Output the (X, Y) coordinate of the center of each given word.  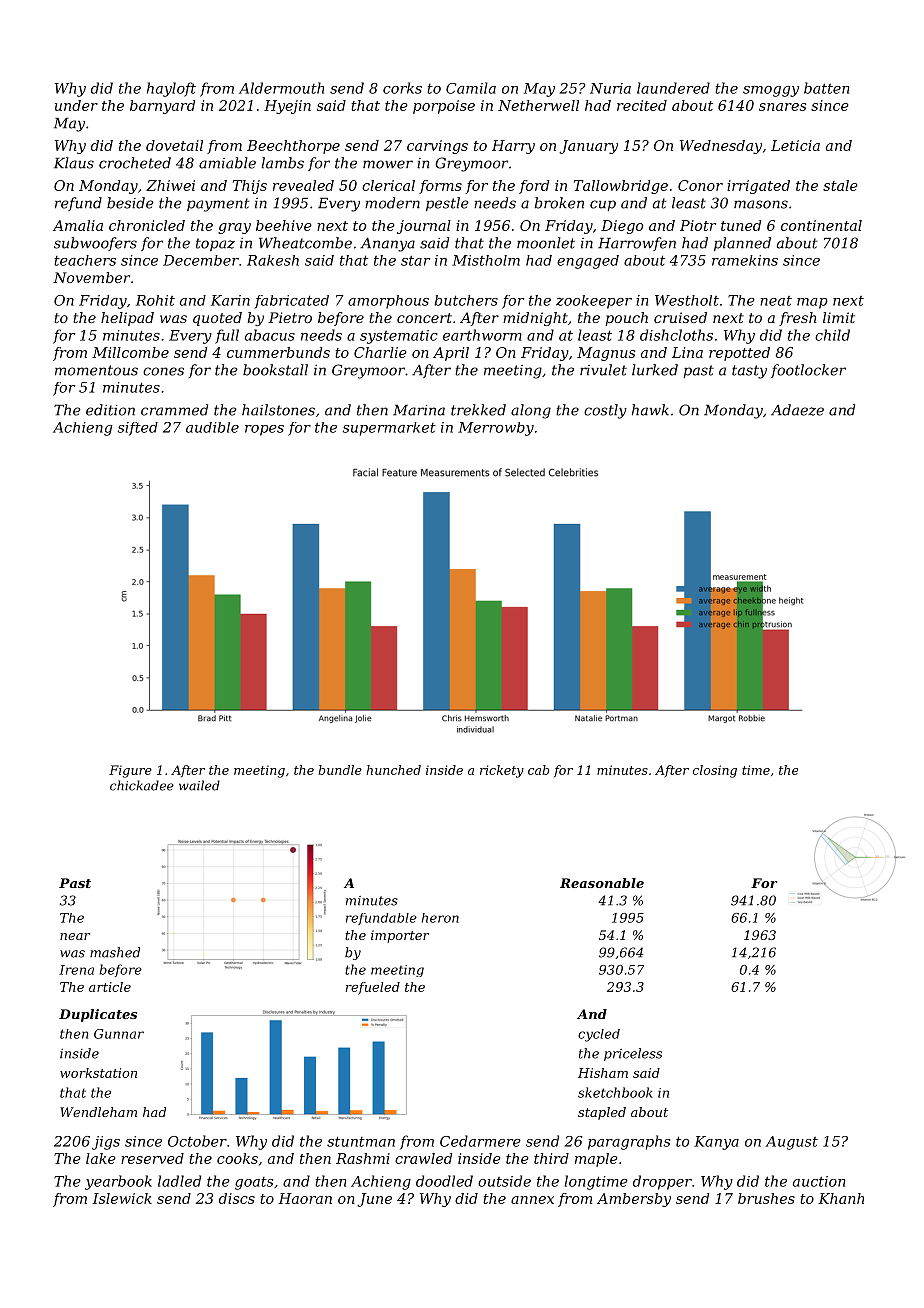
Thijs (250, 187)
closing (715, 771)
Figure (130, 771)
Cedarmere (480, 1141)
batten (826, 88)
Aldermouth (281, 88)
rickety (502, 771)
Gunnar (119, 1034)
